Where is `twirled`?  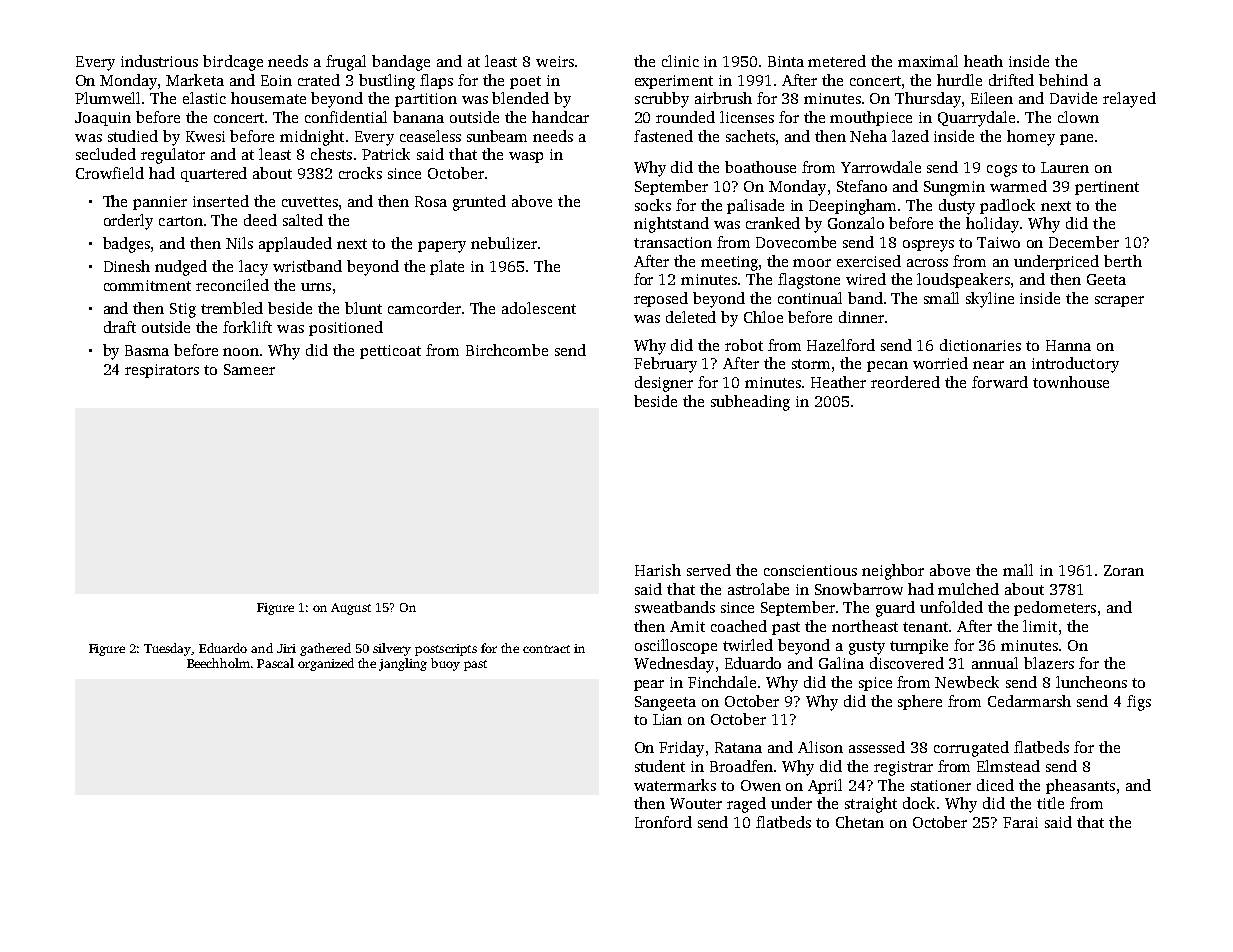 twirled is located at coordinates (748, 645).
